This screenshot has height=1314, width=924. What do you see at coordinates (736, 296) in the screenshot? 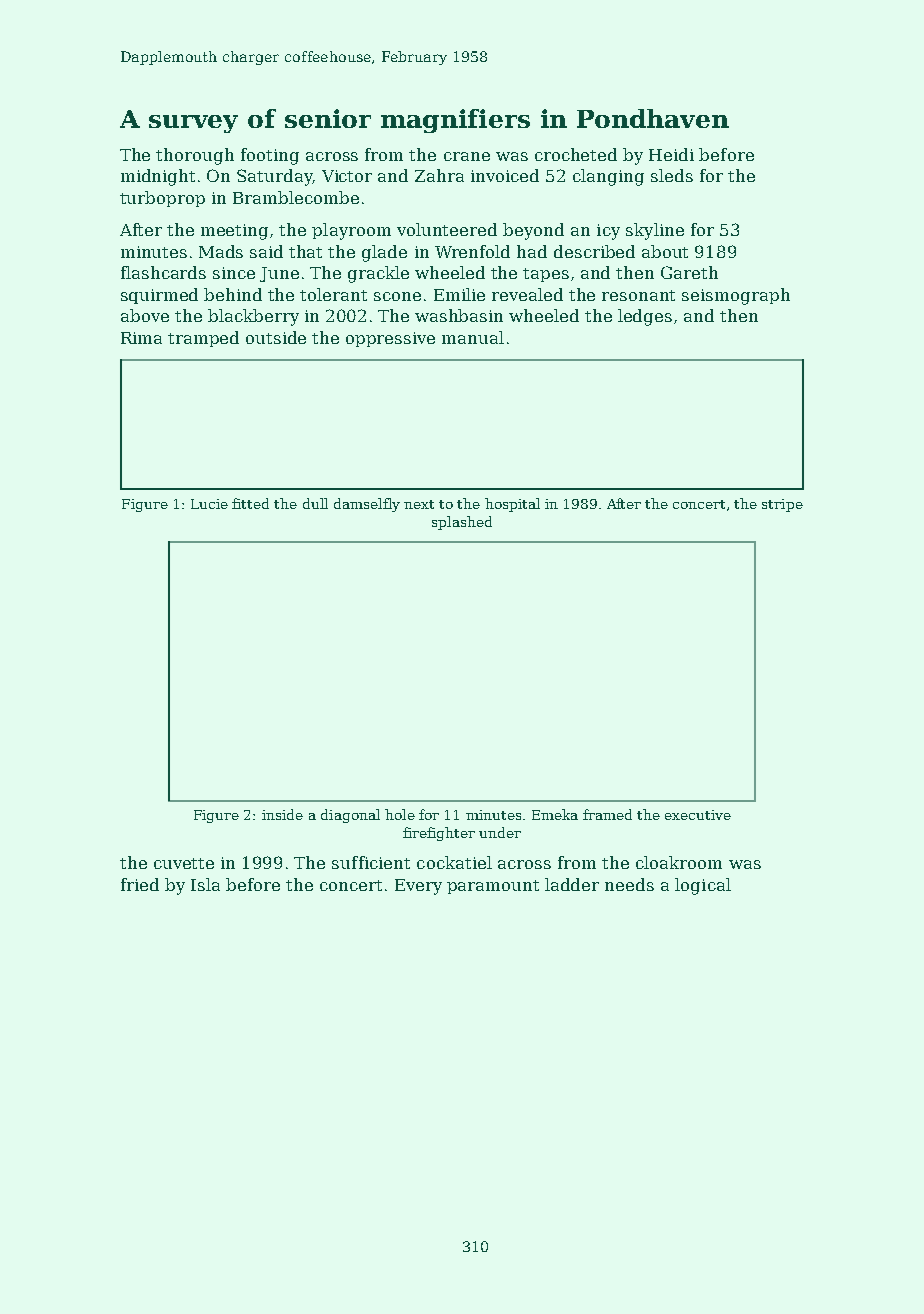
I see `seismograph` at bounding box center [736, 296].
